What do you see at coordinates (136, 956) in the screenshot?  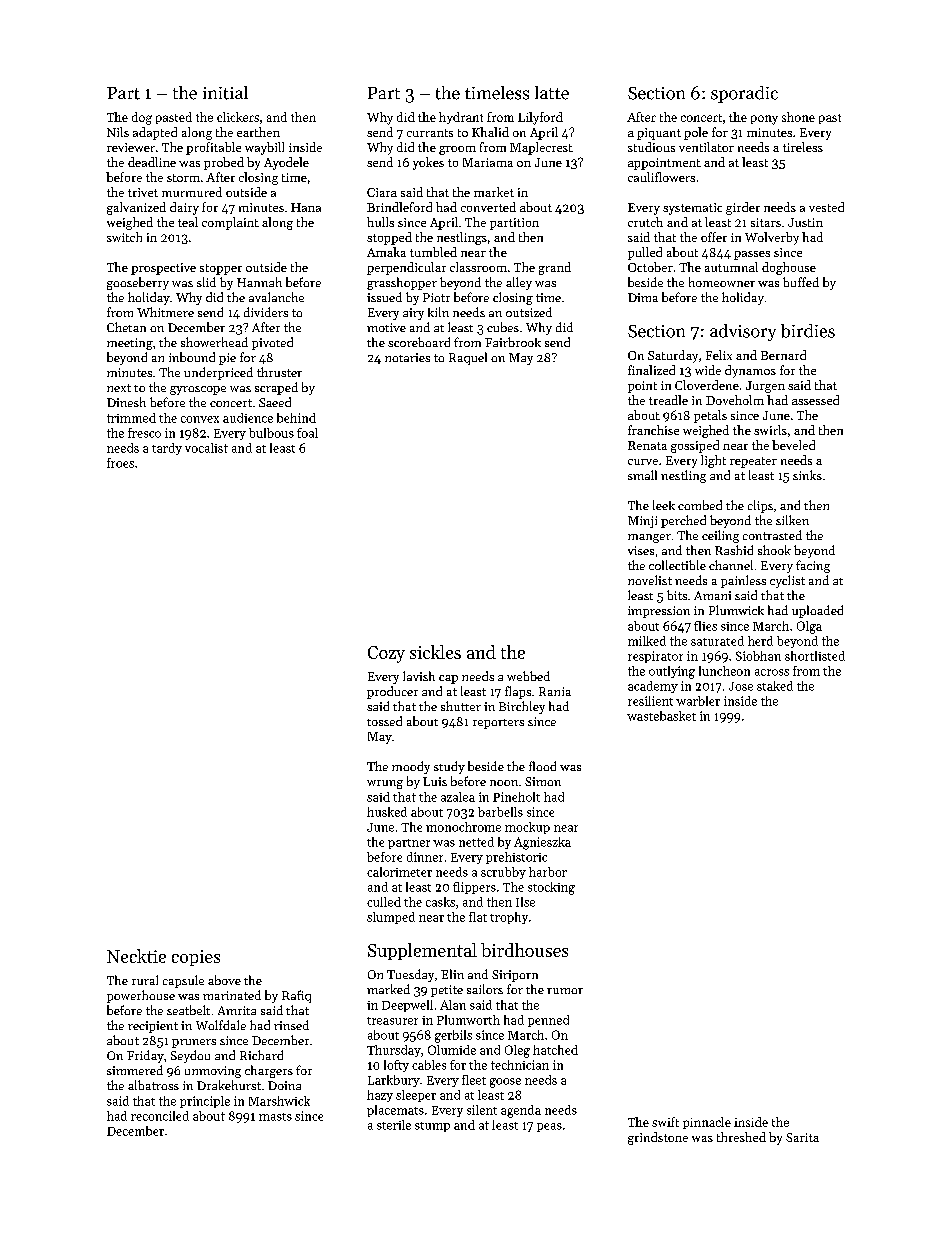 I see `Necktie` at bounding box center [136, 956].
